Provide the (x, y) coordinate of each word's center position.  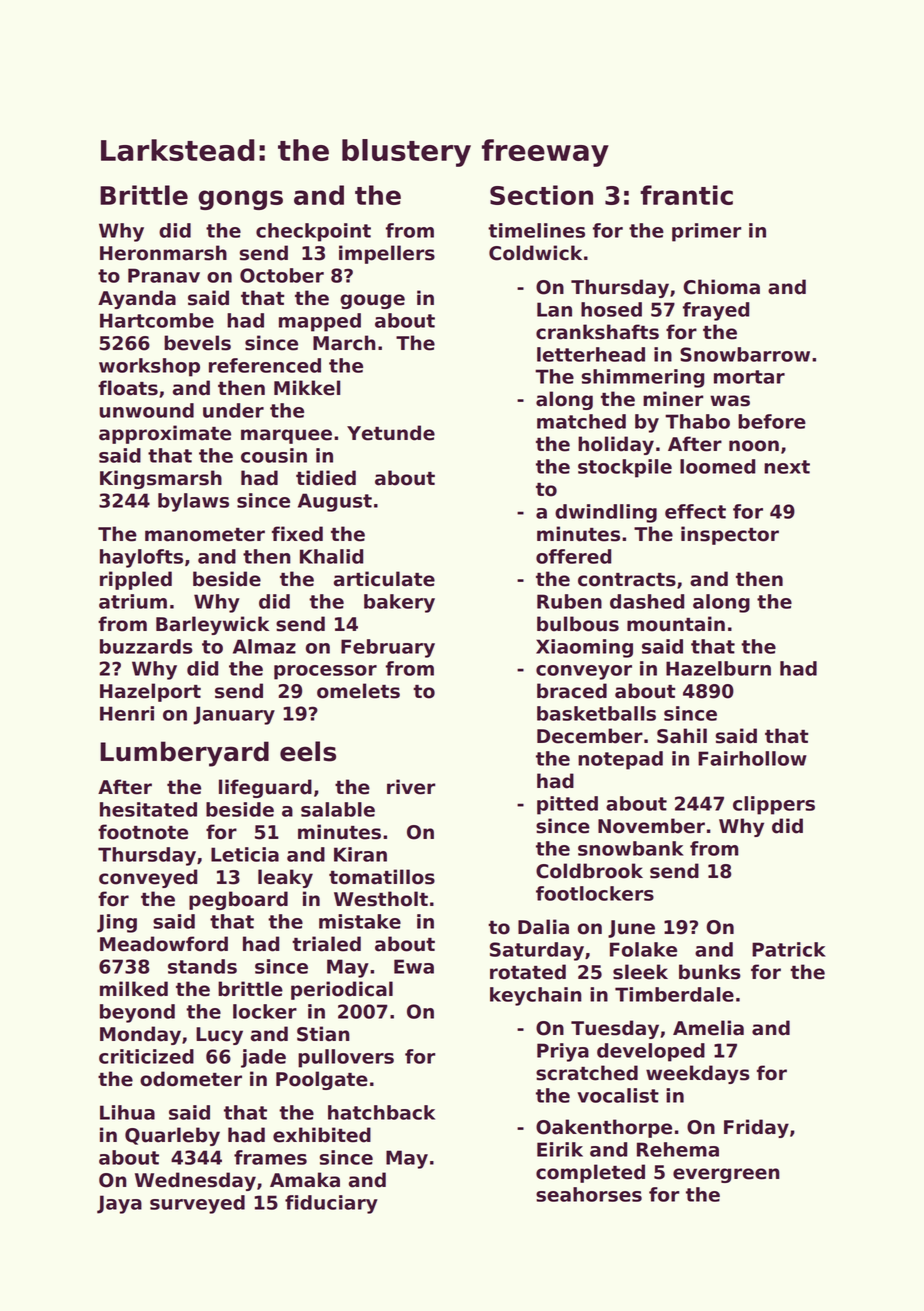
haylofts (141, 558)
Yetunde (391, 433)
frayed (716, 311)
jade (263, 1058)
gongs (240, 200)
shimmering (643, 378)
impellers (387, 254)
